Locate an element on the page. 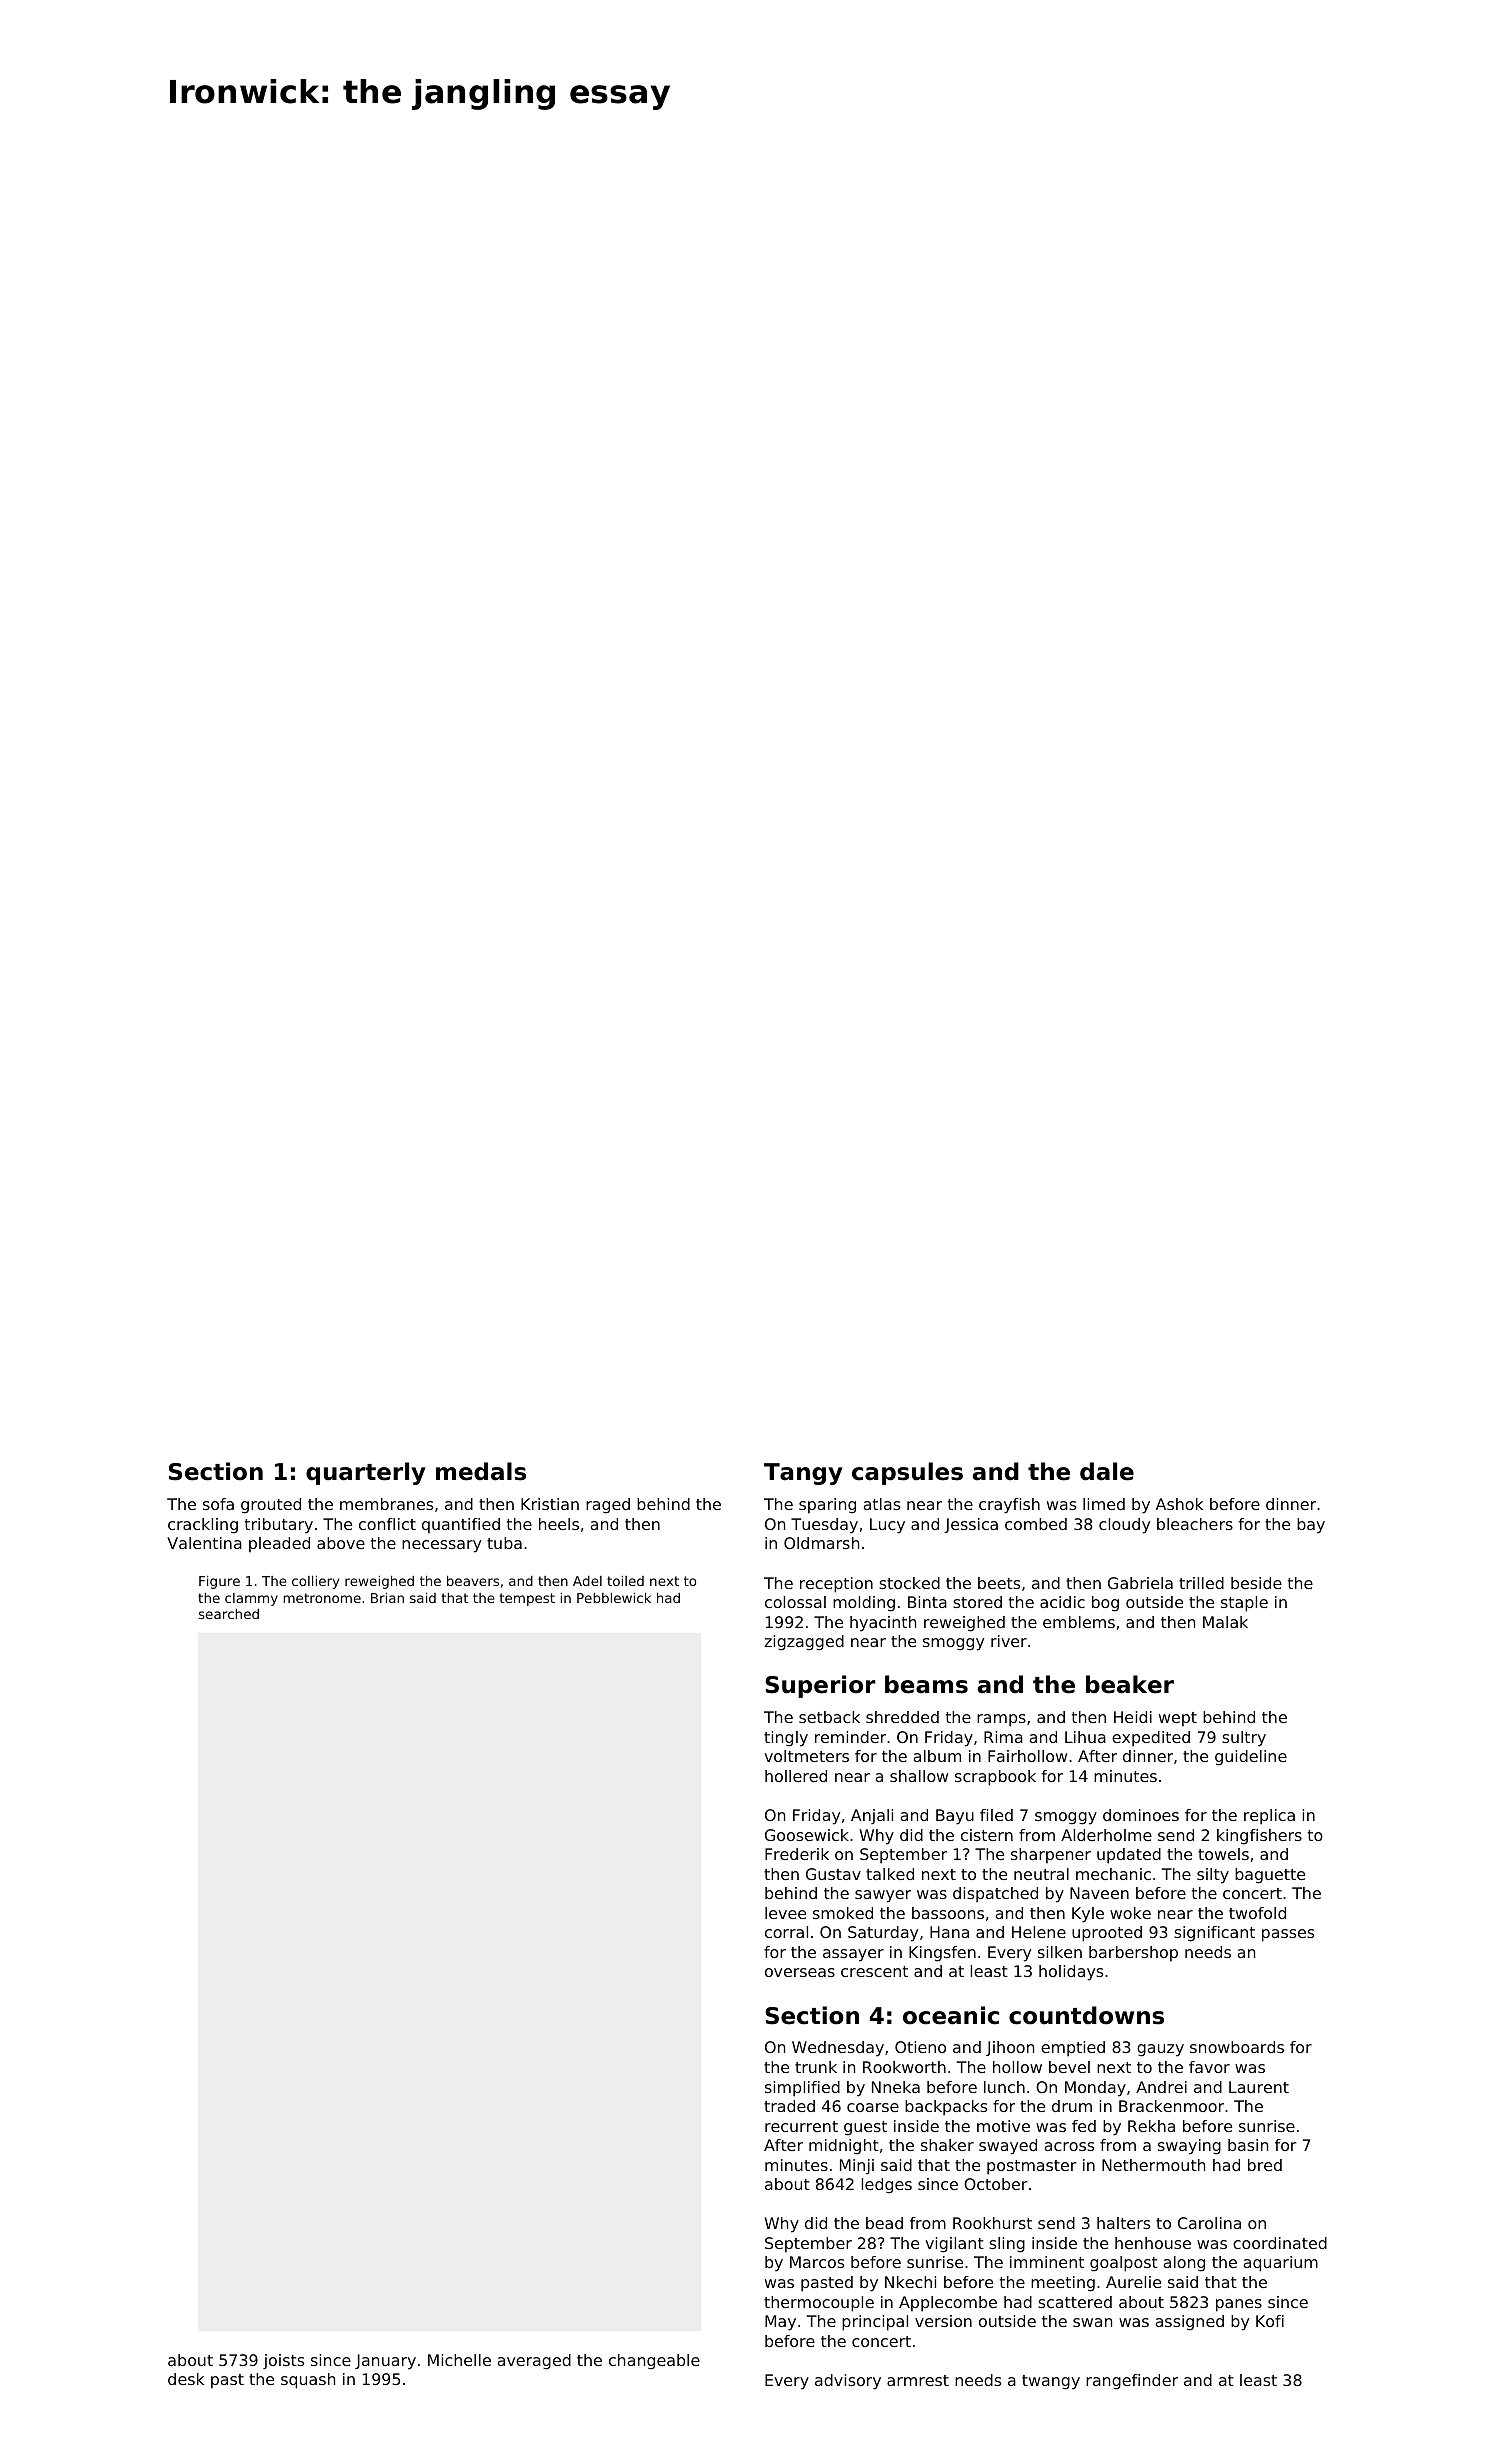  desk is located at coordinates (186, 2379).
